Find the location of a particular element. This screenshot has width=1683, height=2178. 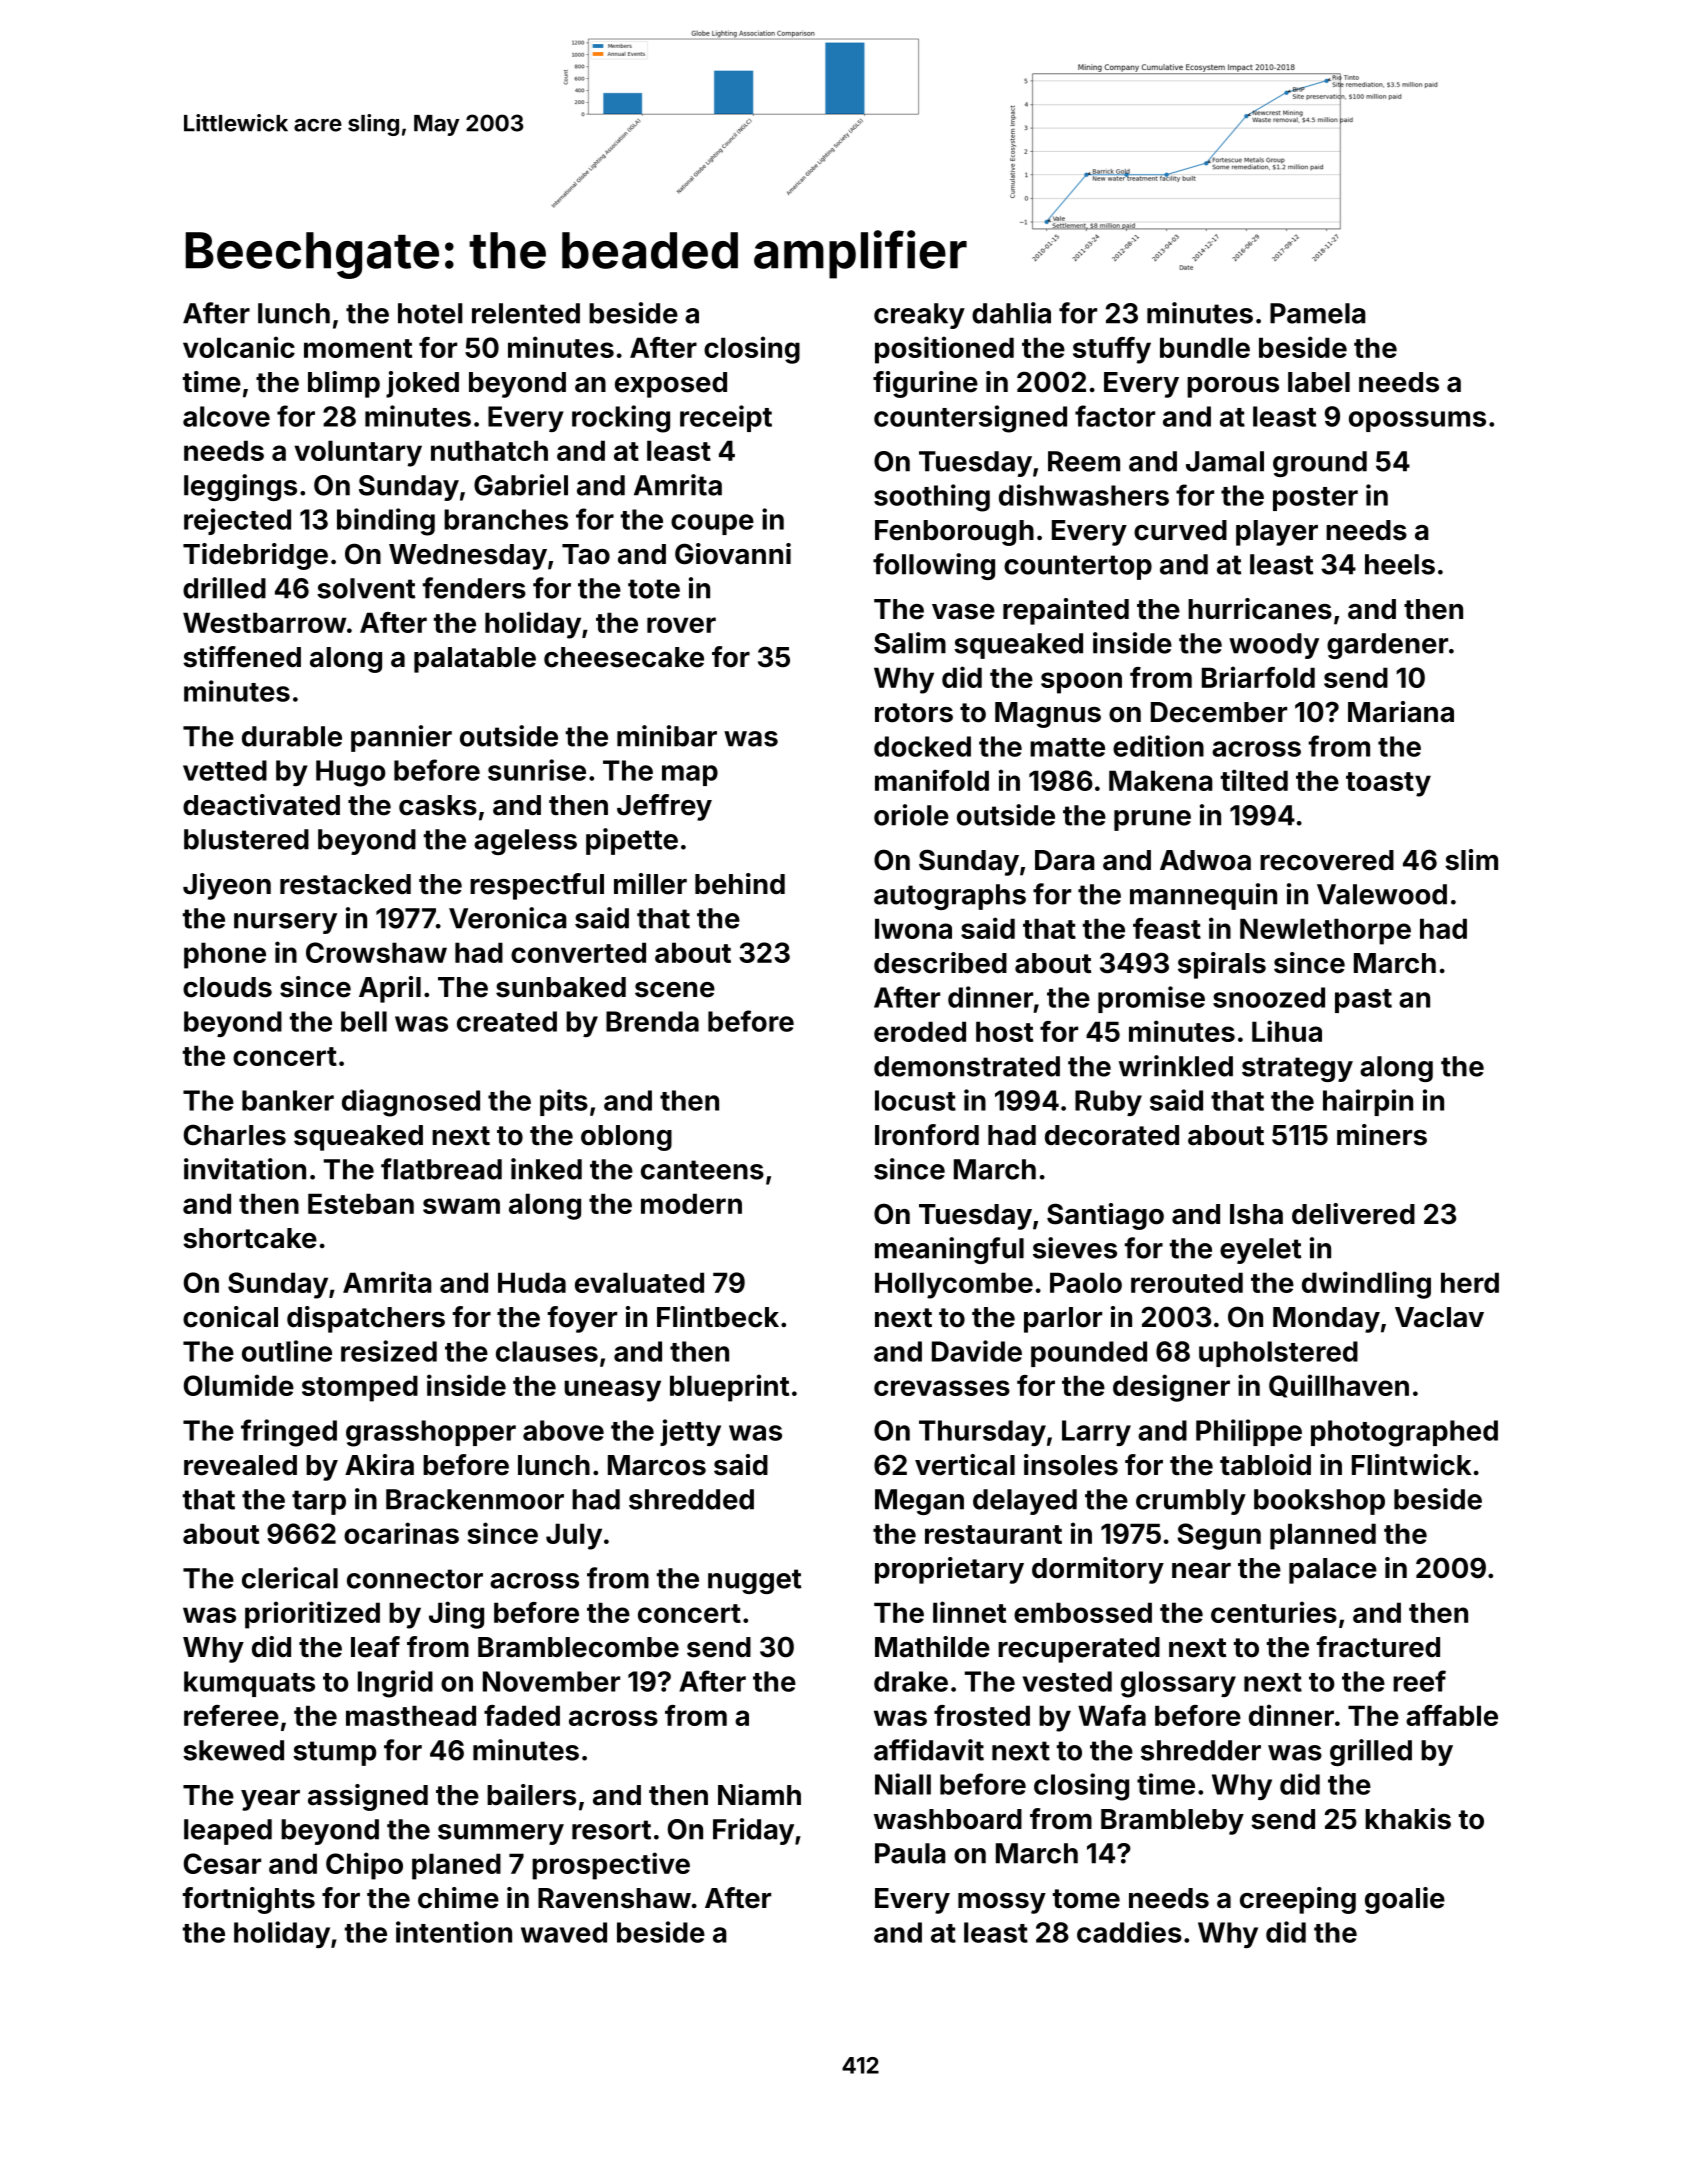

meaningful is located at coordinates (949, 1250).
